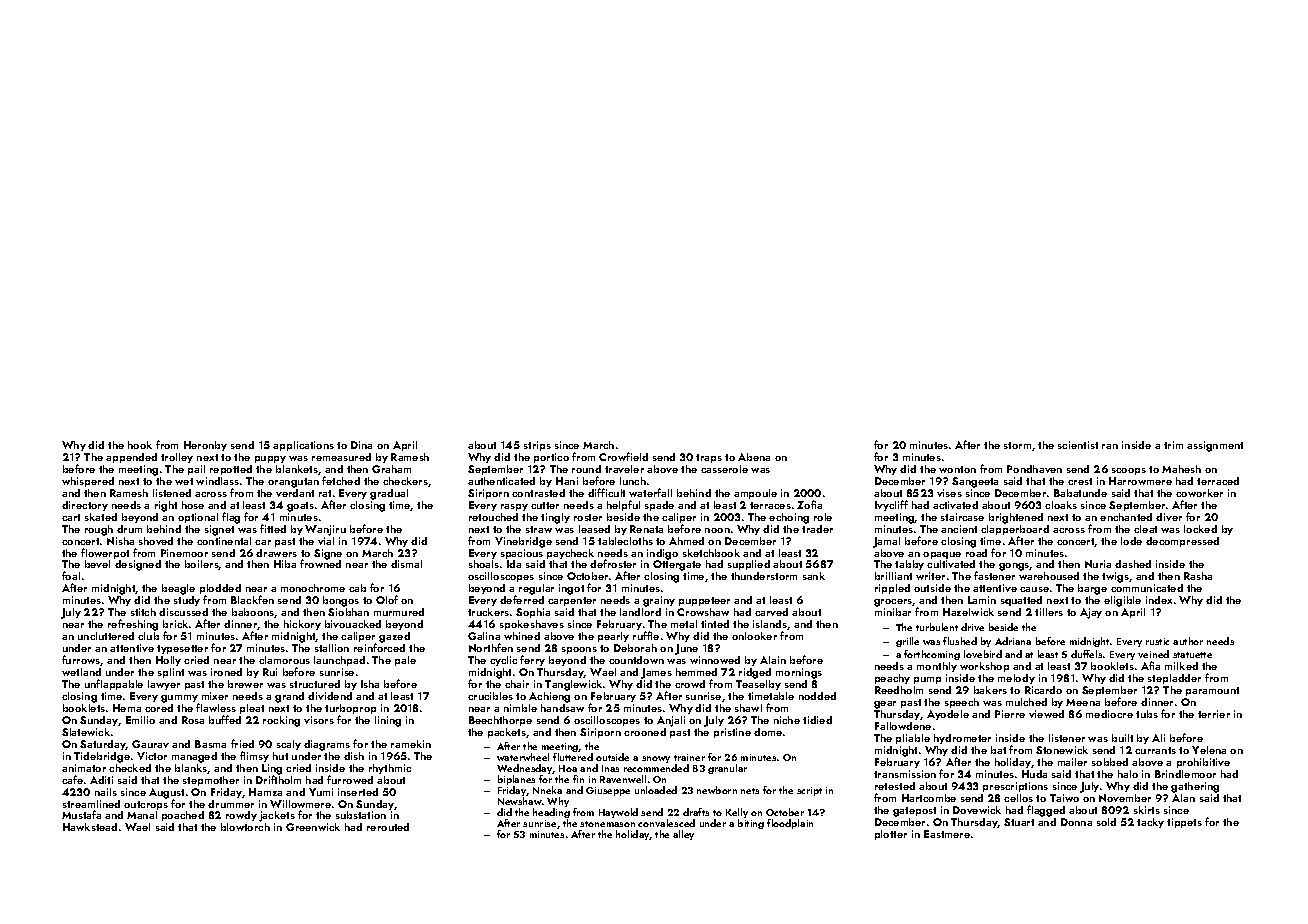 This screenshot has width=1308, height=924. What do you see at coordinates (957, 469) in the screenshot?
I see `wonton` at bounding box center [957, 469].
